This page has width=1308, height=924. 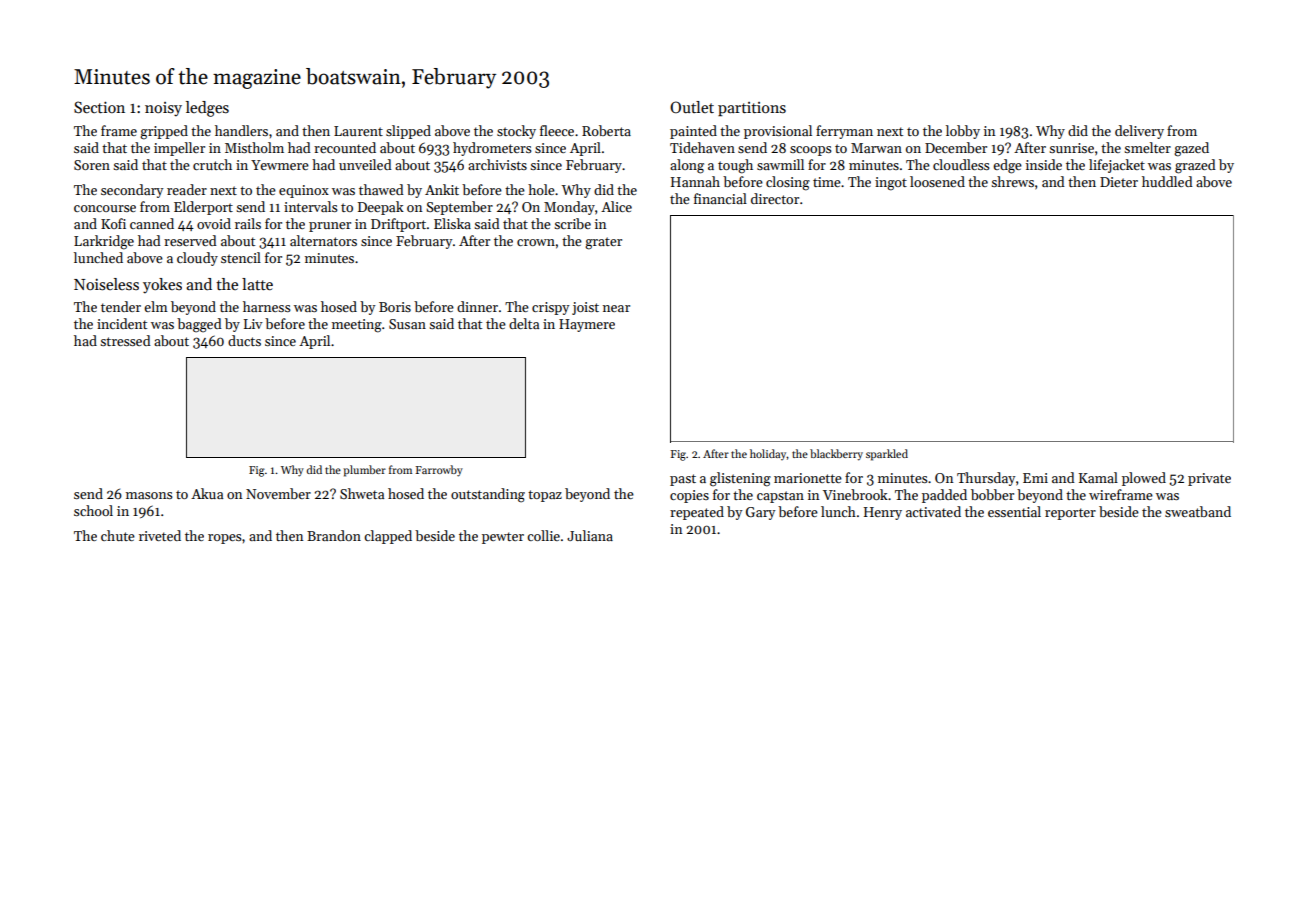 I want to click on along, so click(x=687, y=166).
